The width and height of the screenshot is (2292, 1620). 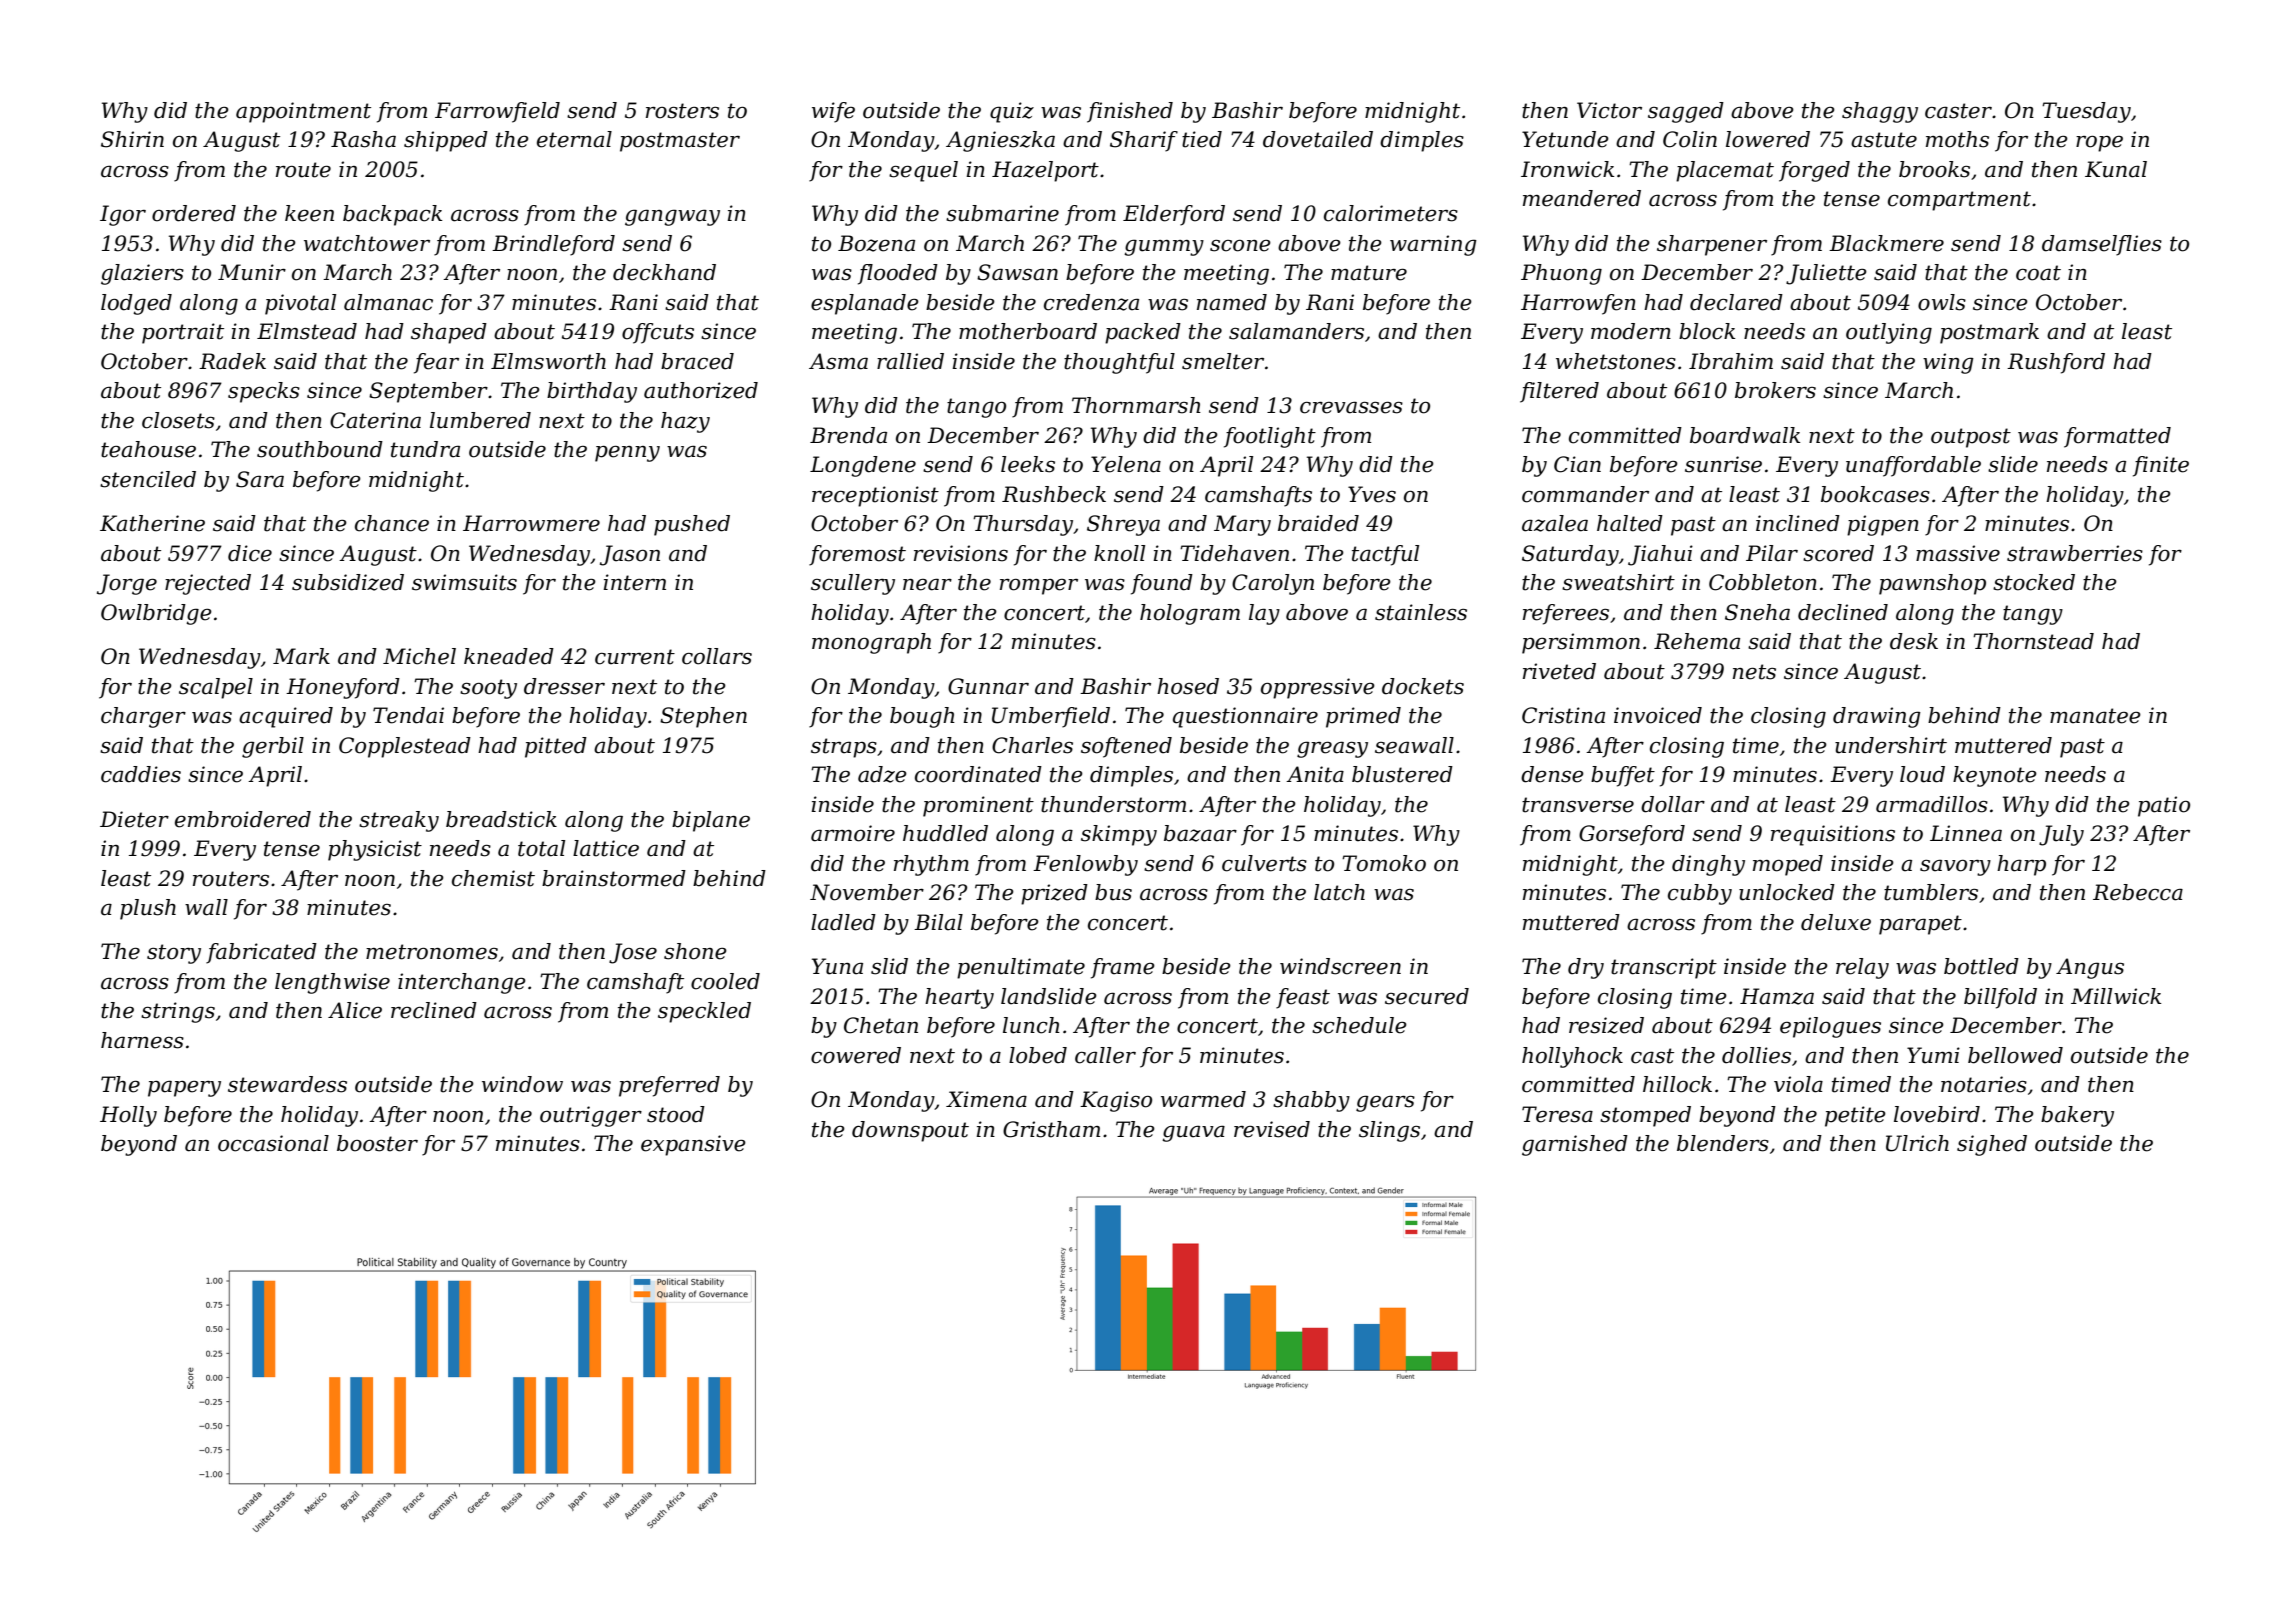 What do you see at coordinates (2138, 892) in the screenshot?
I see `Rebecca` at bounding box center [2138, 892].
